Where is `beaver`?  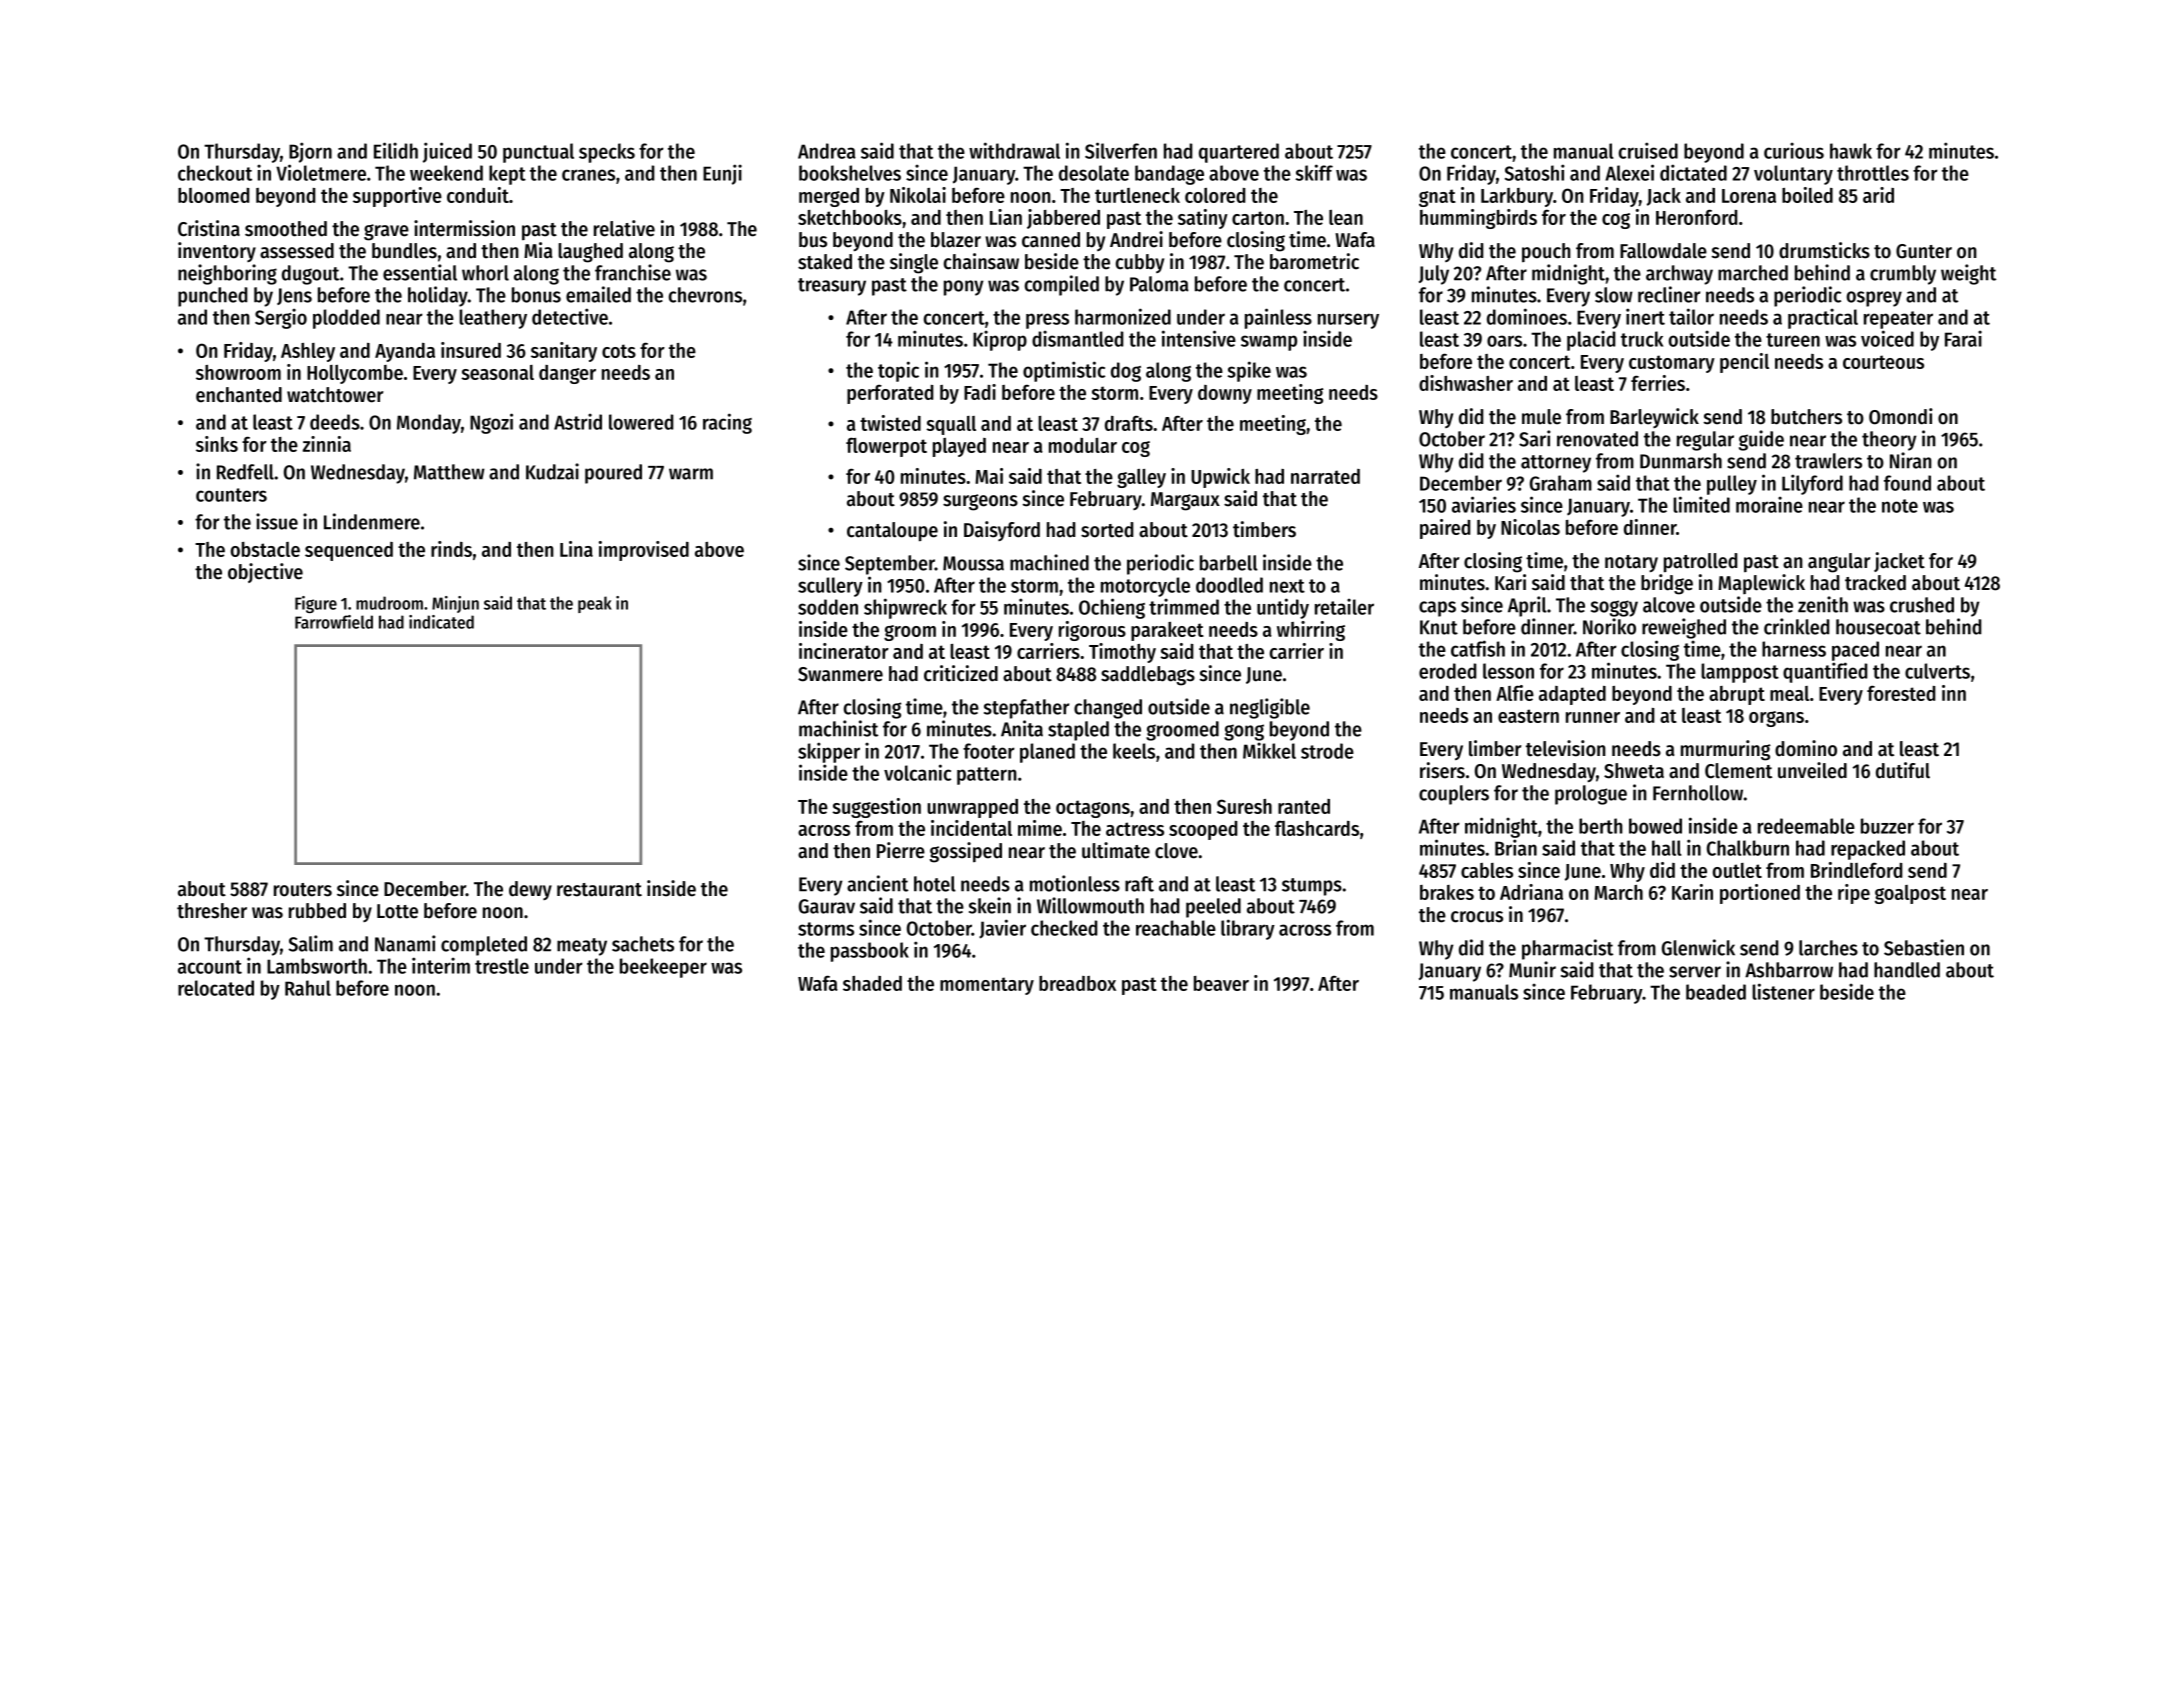 beaver is located at coordinates (1221, 983).
